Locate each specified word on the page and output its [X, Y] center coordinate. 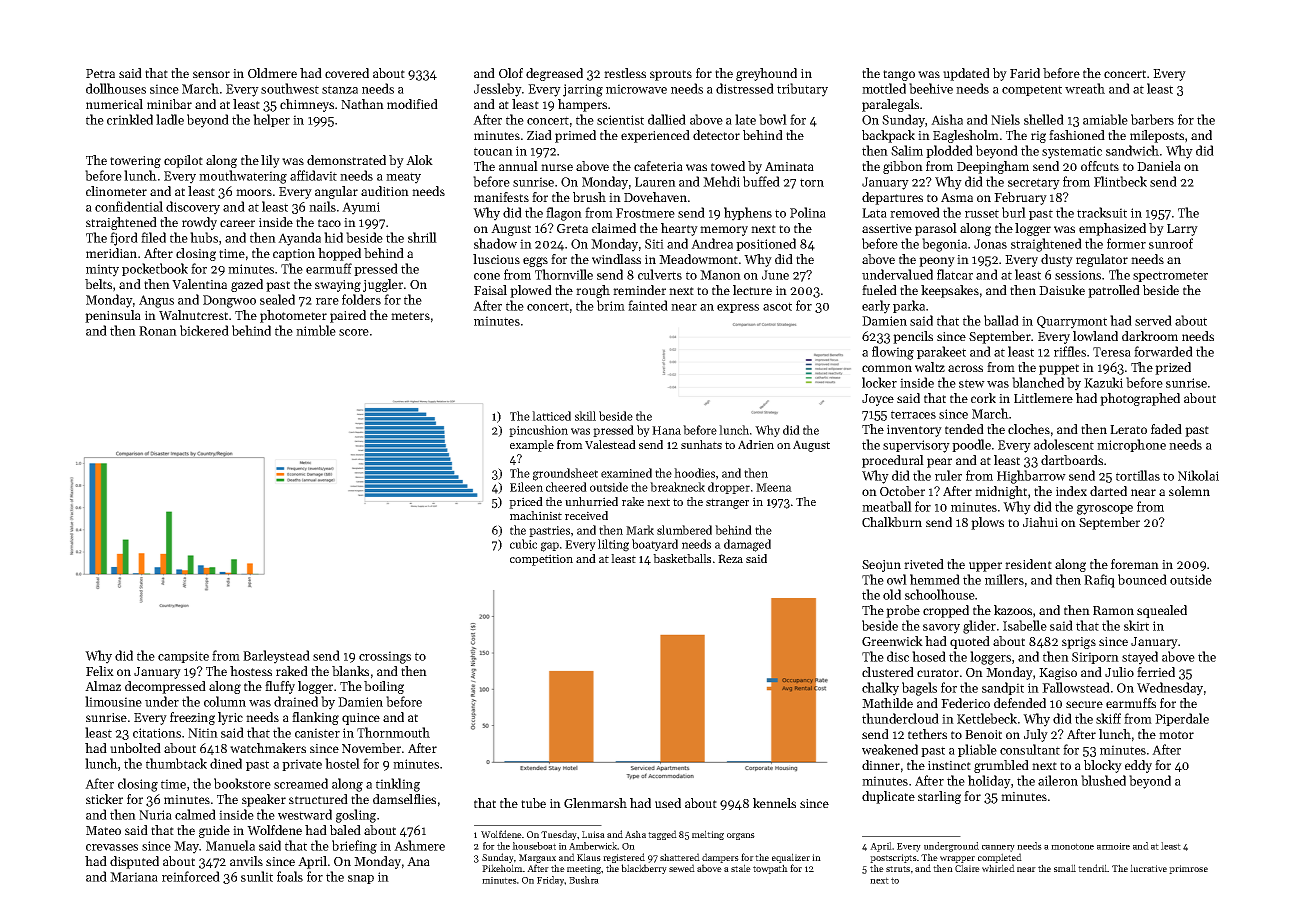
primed [575, 136]
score [354, 332]
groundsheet [565, 474]
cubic [523, 544]
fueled [879, 290]
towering [135, 162]
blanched [1038, 382]
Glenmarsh [595, 803]
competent [1032, 90]
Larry [1182, 230]
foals [290, 876]
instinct [949, 765]
